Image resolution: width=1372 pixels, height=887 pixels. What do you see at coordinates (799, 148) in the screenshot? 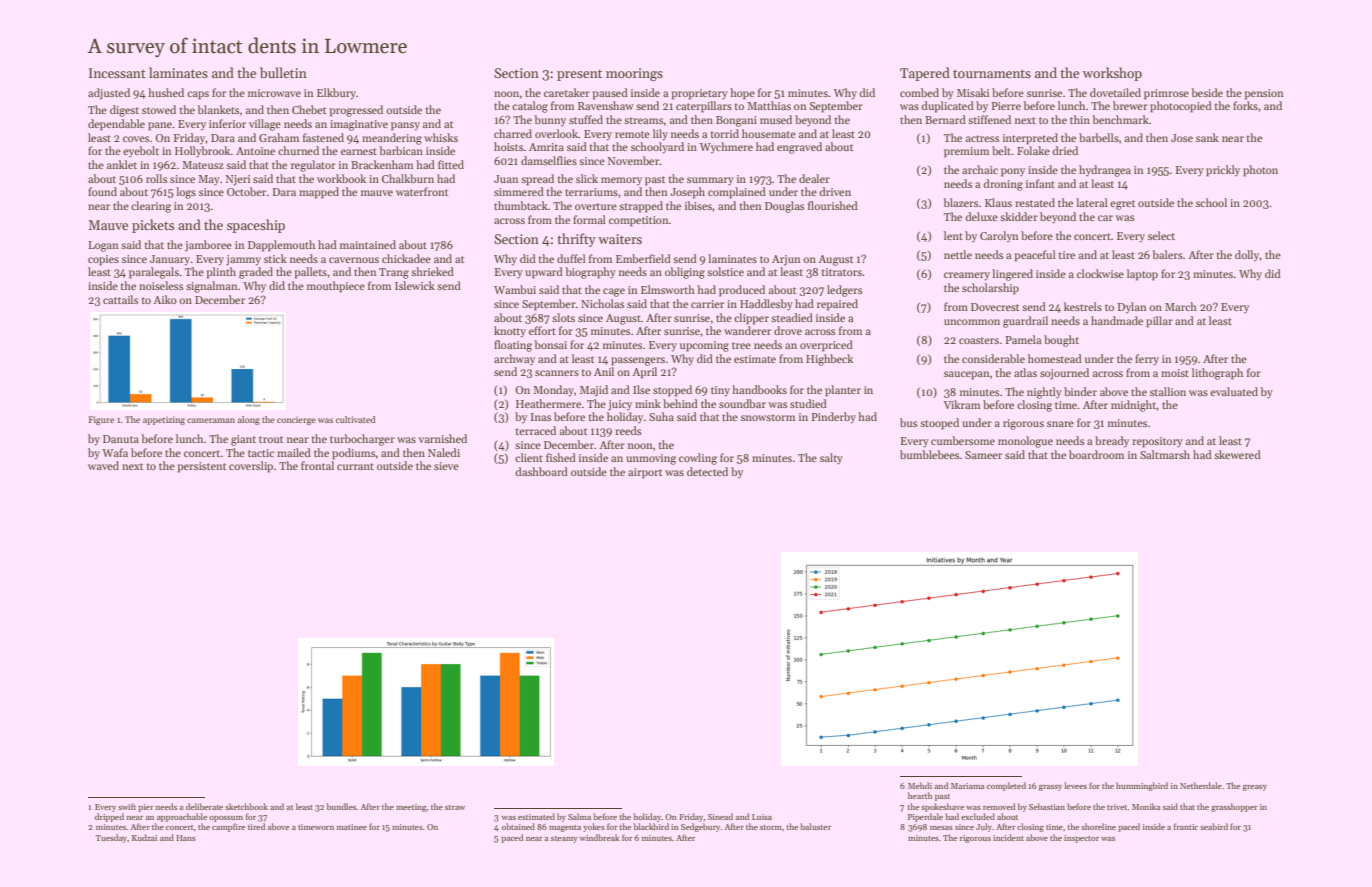
I see `engraved` at bounding box center [799, 148].
